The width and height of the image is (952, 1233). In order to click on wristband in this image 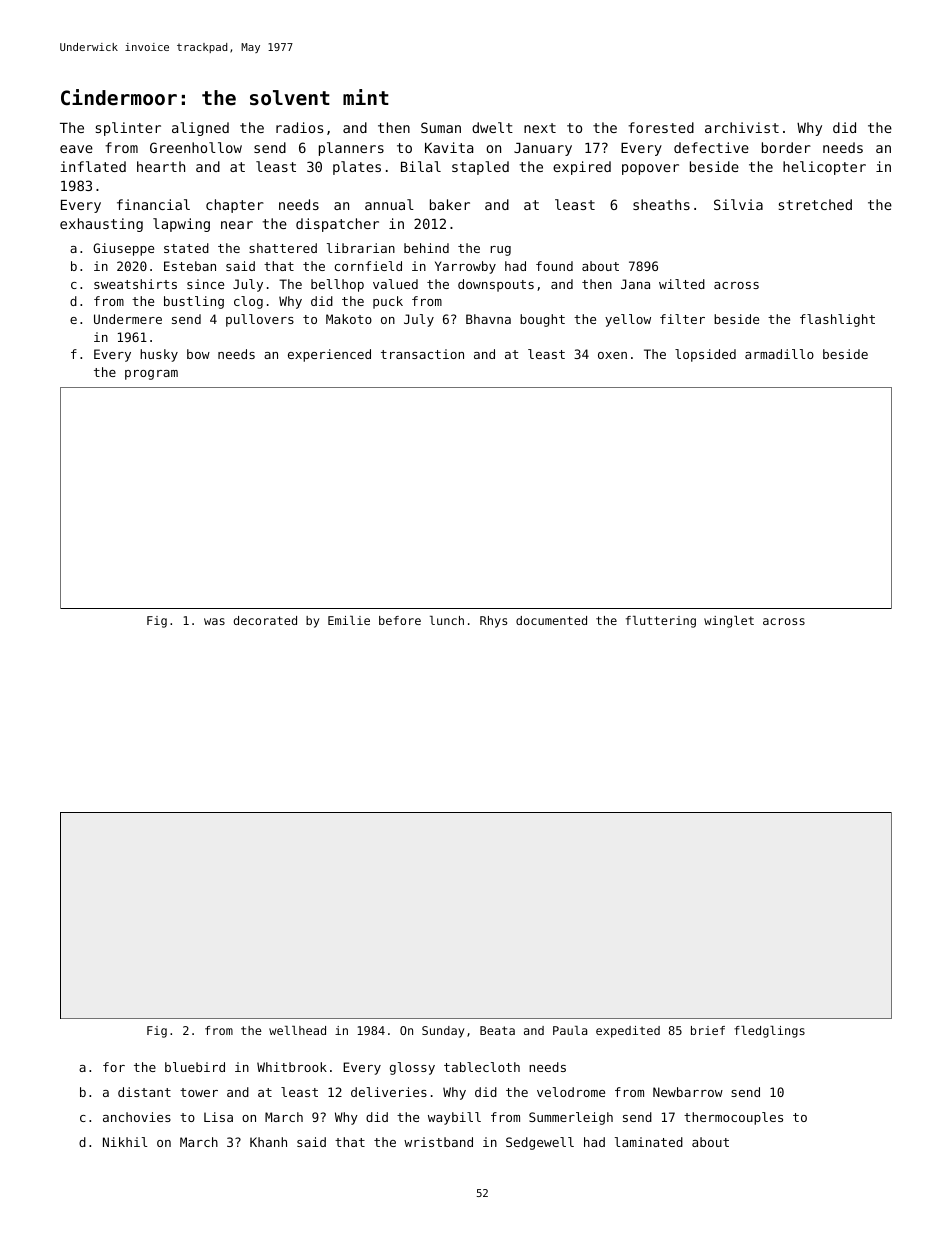, I will do `click(438, 1142)`.
